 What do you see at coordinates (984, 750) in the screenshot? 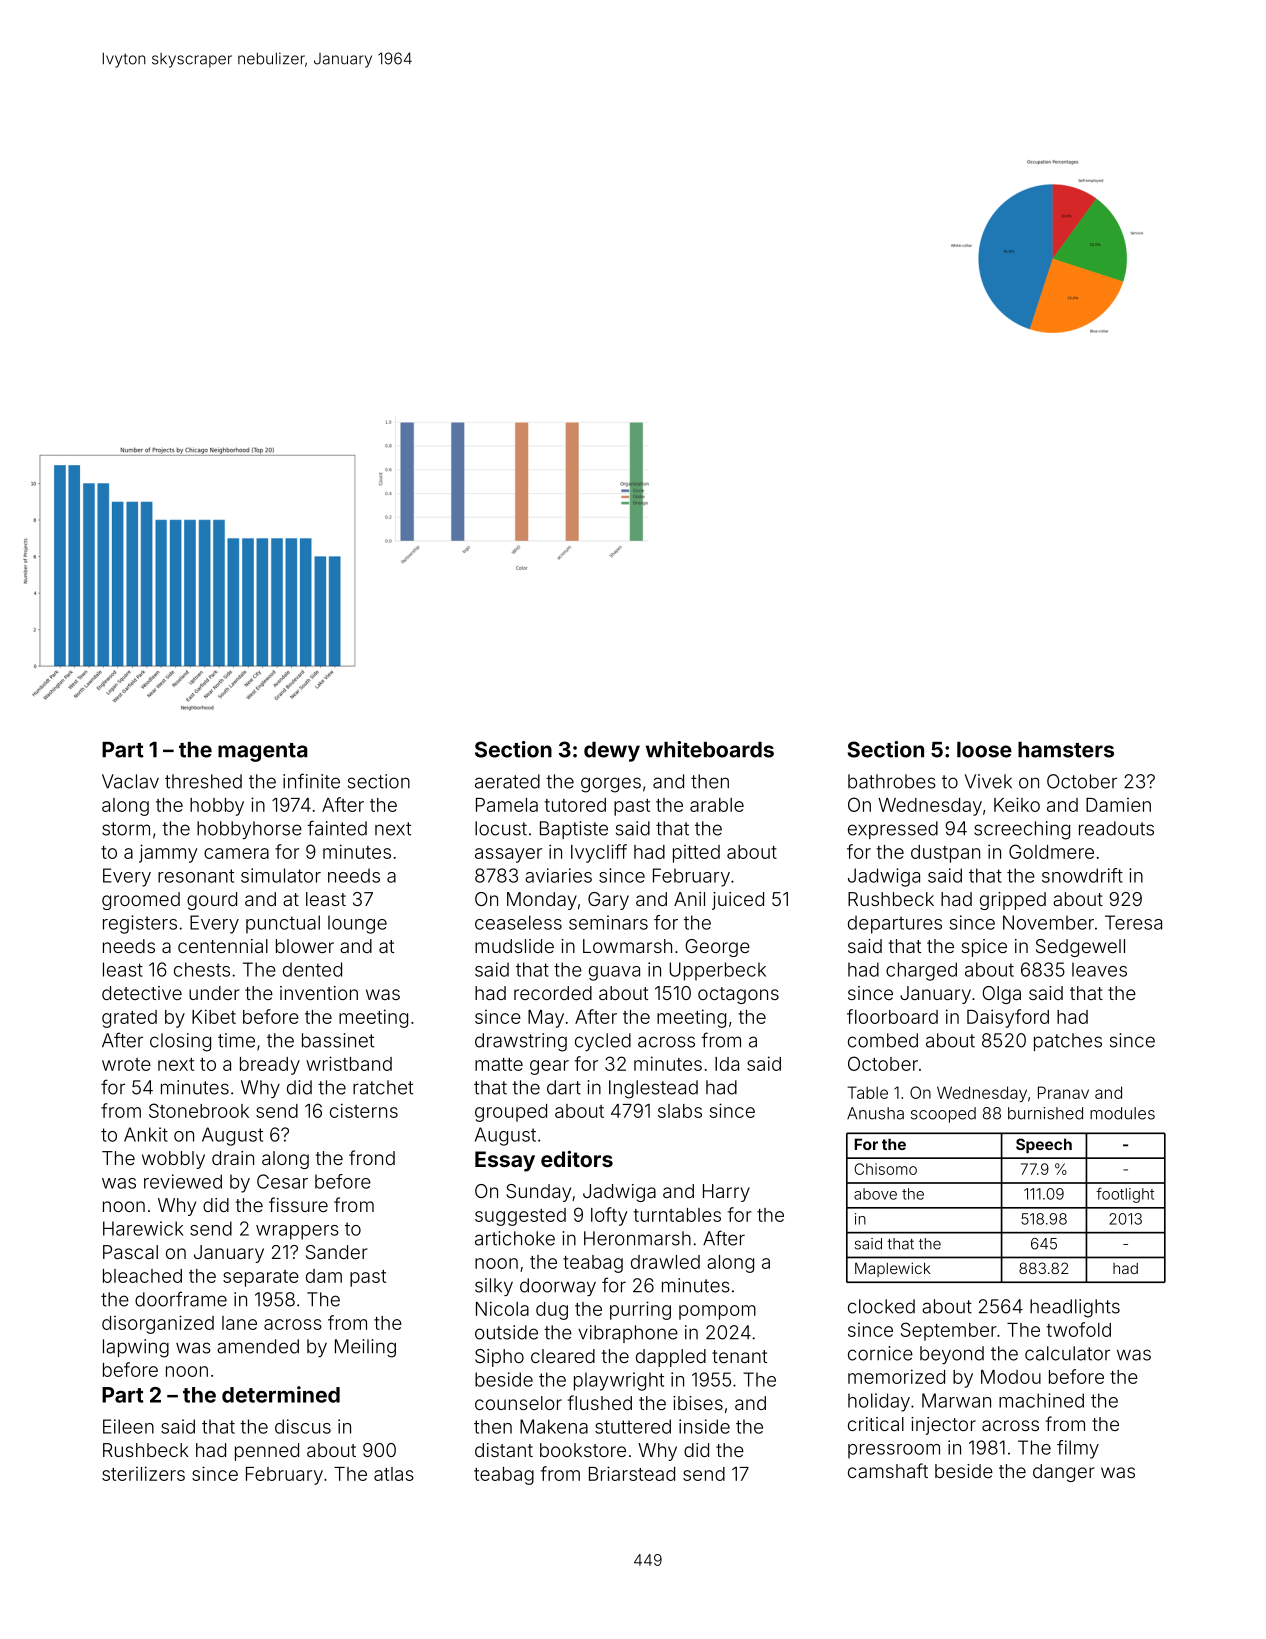
I see `loose` at bounding box center [984, 750].
